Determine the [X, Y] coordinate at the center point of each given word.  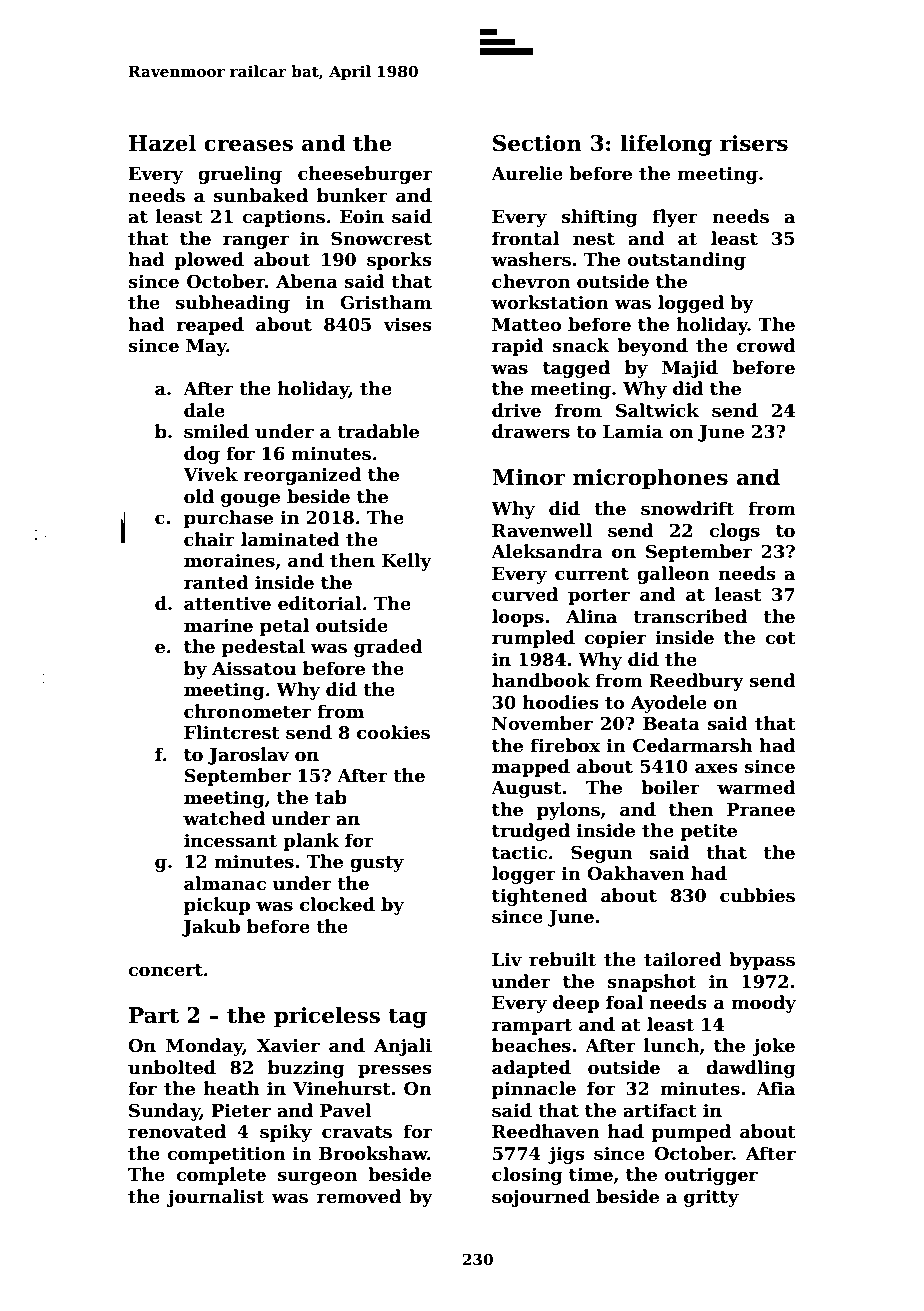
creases [248, 145]
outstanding [686, 261]
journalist [215, 1198]
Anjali [403, 1047]
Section [537, 143]
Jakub [211, 928]
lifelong [666, 145]
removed [359, 1196]
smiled [216, 431]
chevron [531, 281]
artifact [660, 1110]
